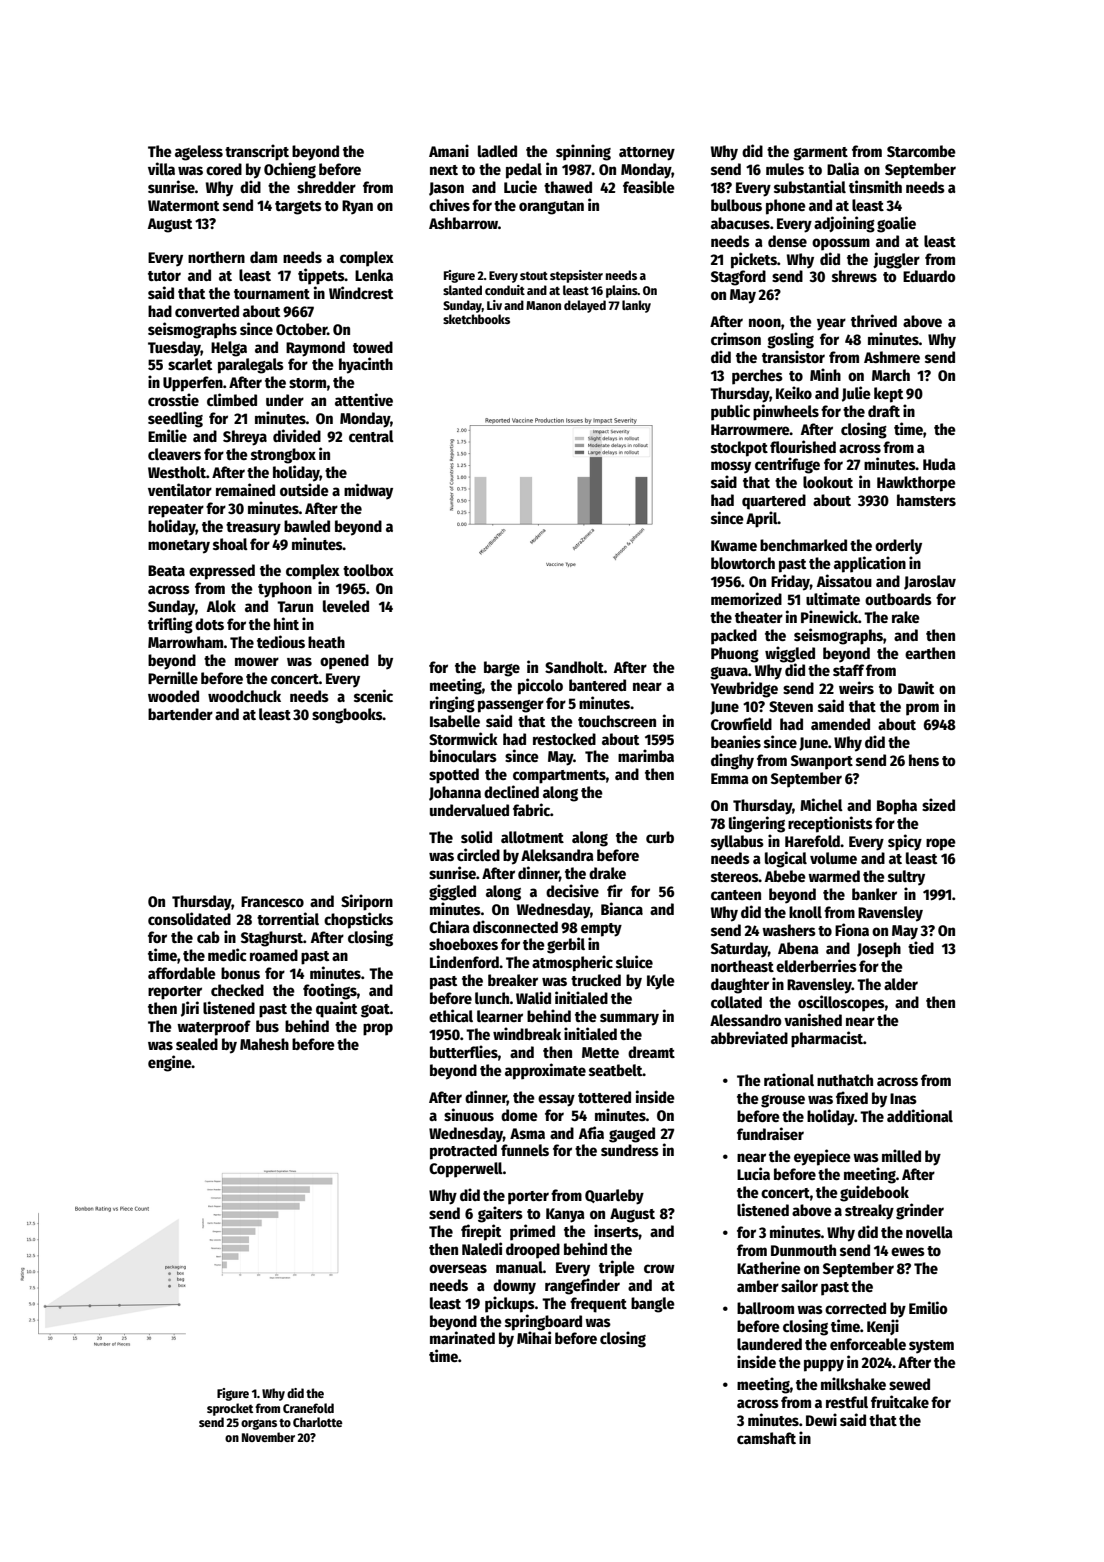  I want to click on feasible, so click(649, 186).
